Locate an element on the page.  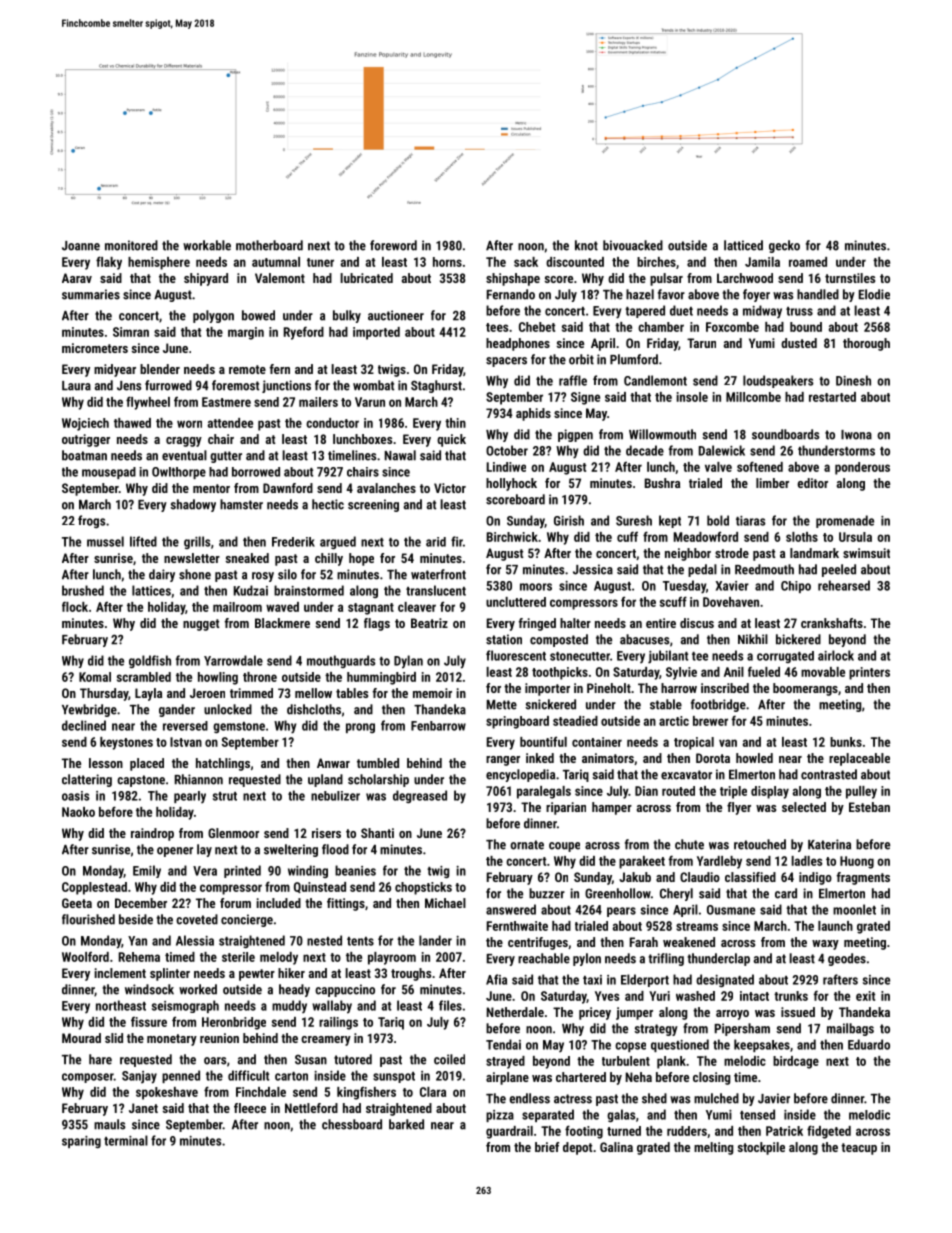
pearly is located at coordinates (190, 797).
